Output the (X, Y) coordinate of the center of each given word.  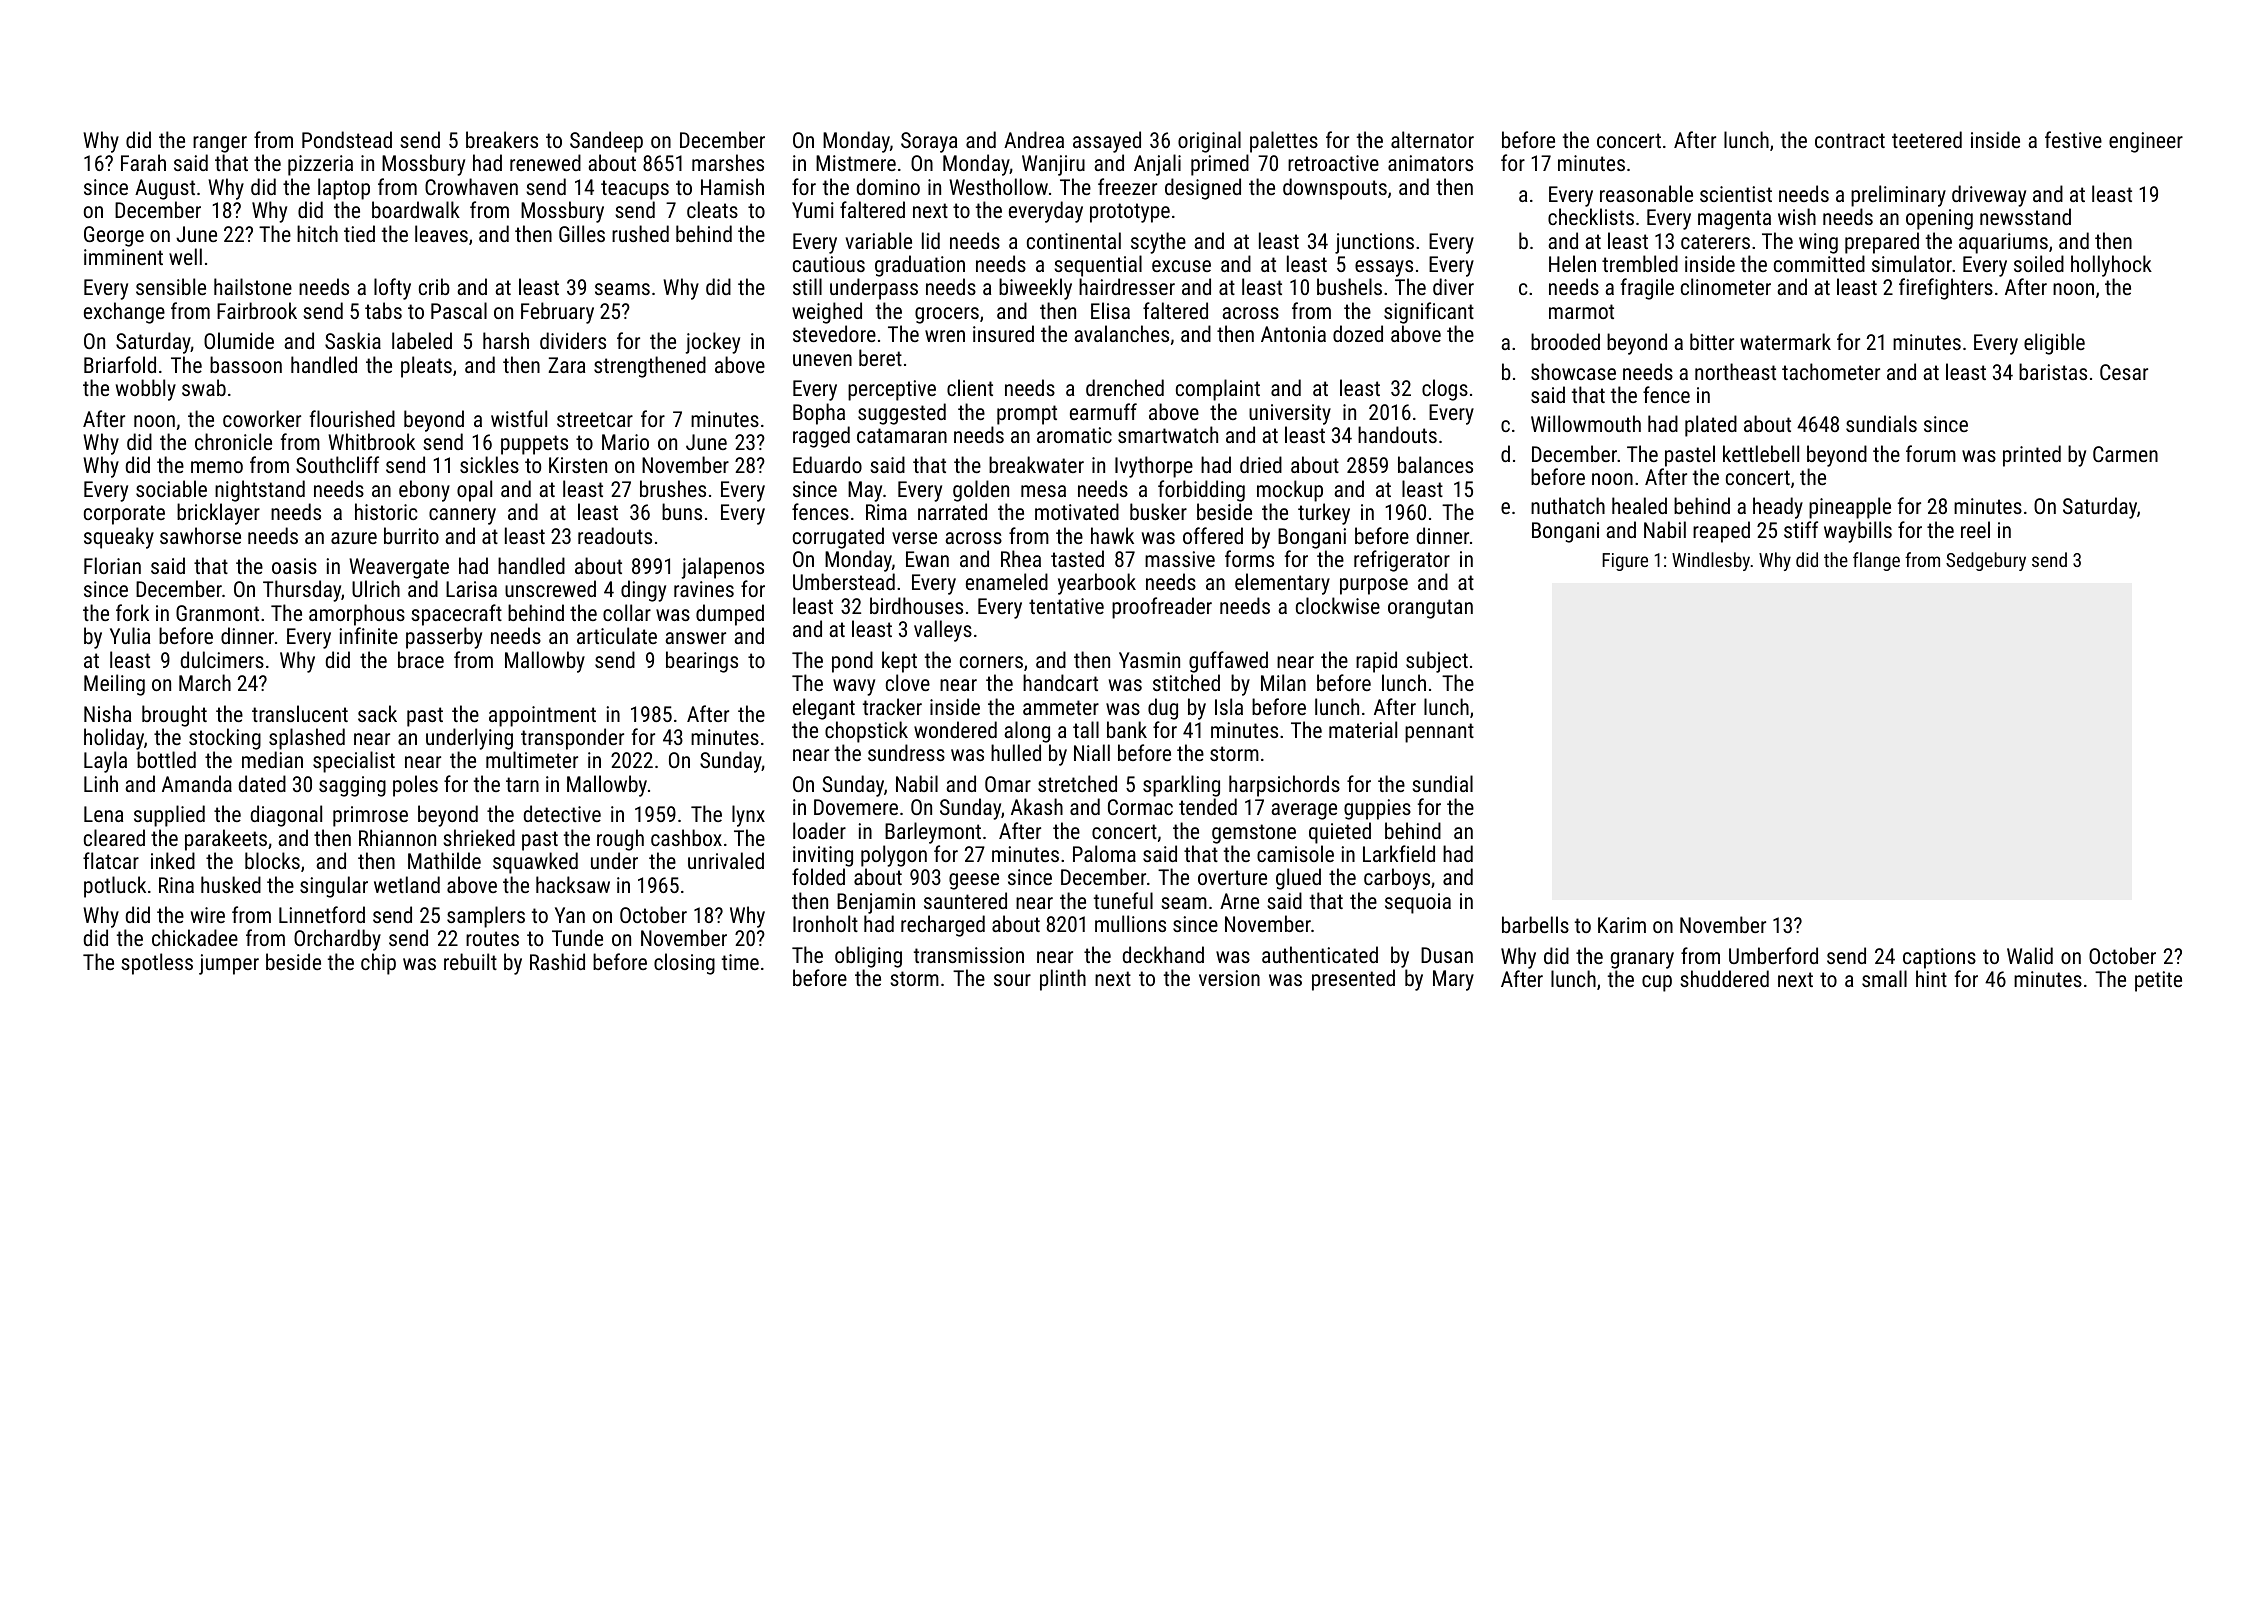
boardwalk (416, 209)
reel (1975, 529)
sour (1012, 980)
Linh (101, 783)
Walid (2030, 955)
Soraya (929, 142)
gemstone (1254, 834)
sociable (171, 488)
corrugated (838, 538)
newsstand (2025, 216)
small (1884, 978)
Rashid (557, 961)
